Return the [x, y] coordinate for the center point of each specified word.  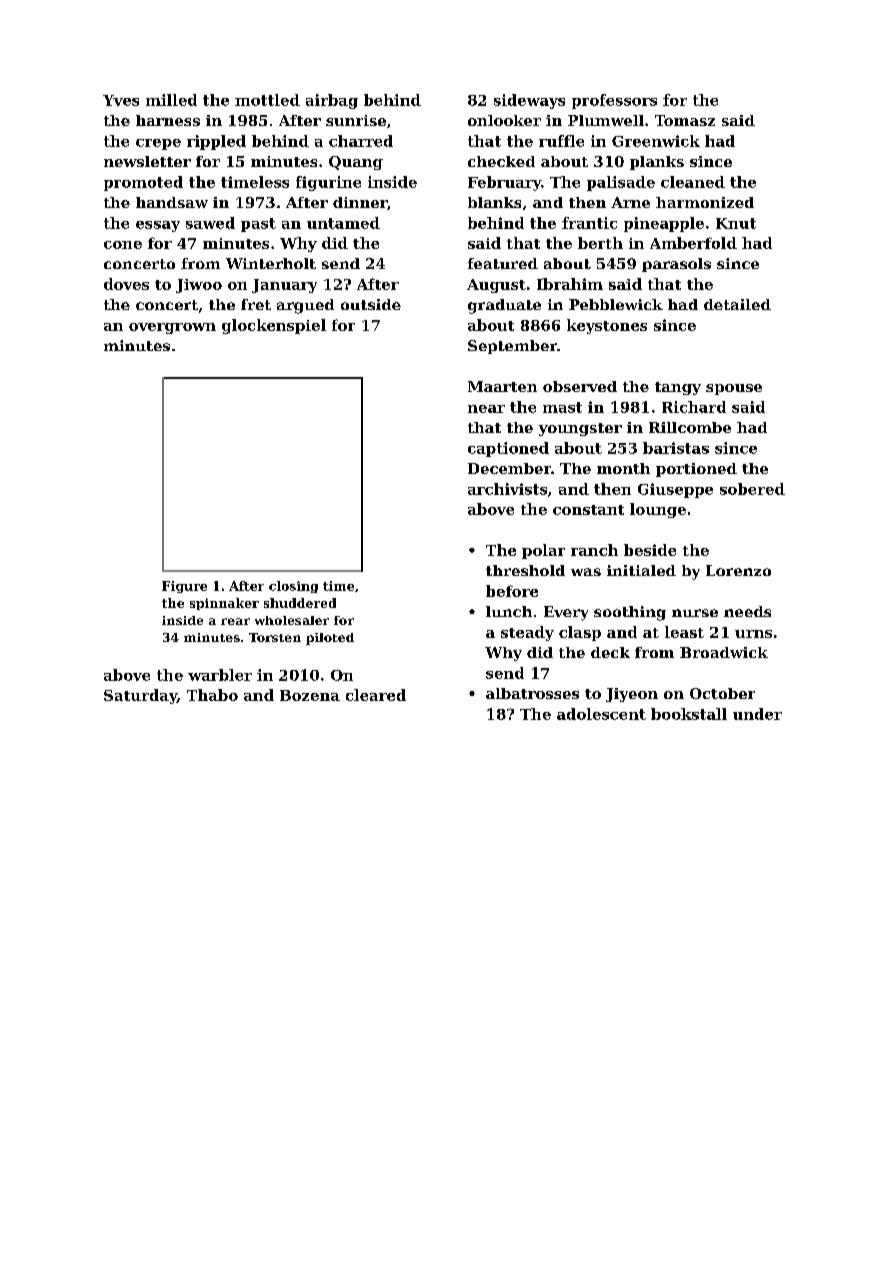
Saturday [140, 696]
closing [293, 587]
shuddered [300, 603]
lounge [658, 510]
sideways [529, 101]
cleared [376, 695]
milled [171, 100]
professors [614, 101]
